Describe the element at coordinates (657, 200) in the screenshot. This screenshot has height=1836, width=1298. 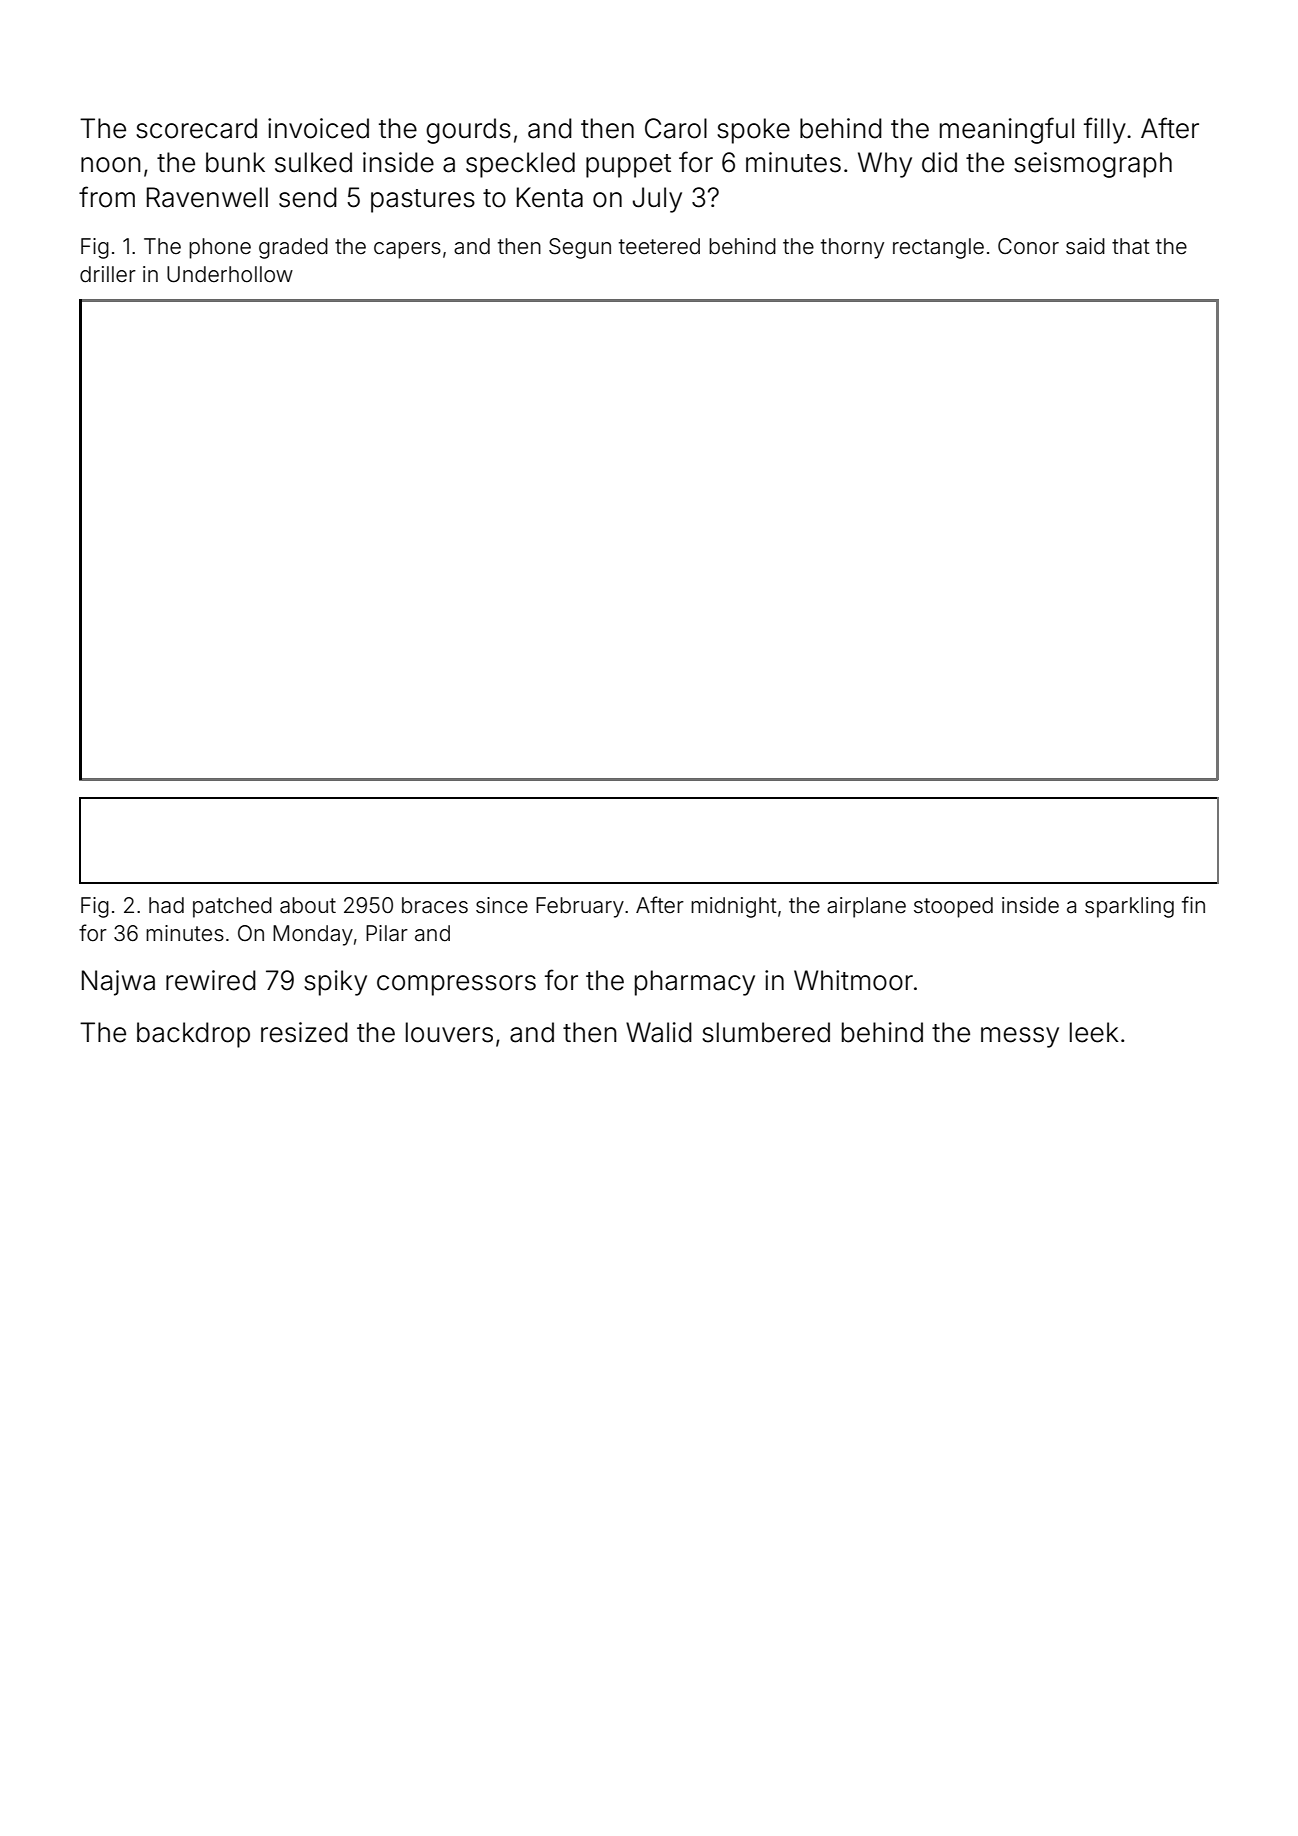
I see `July` at that location.
